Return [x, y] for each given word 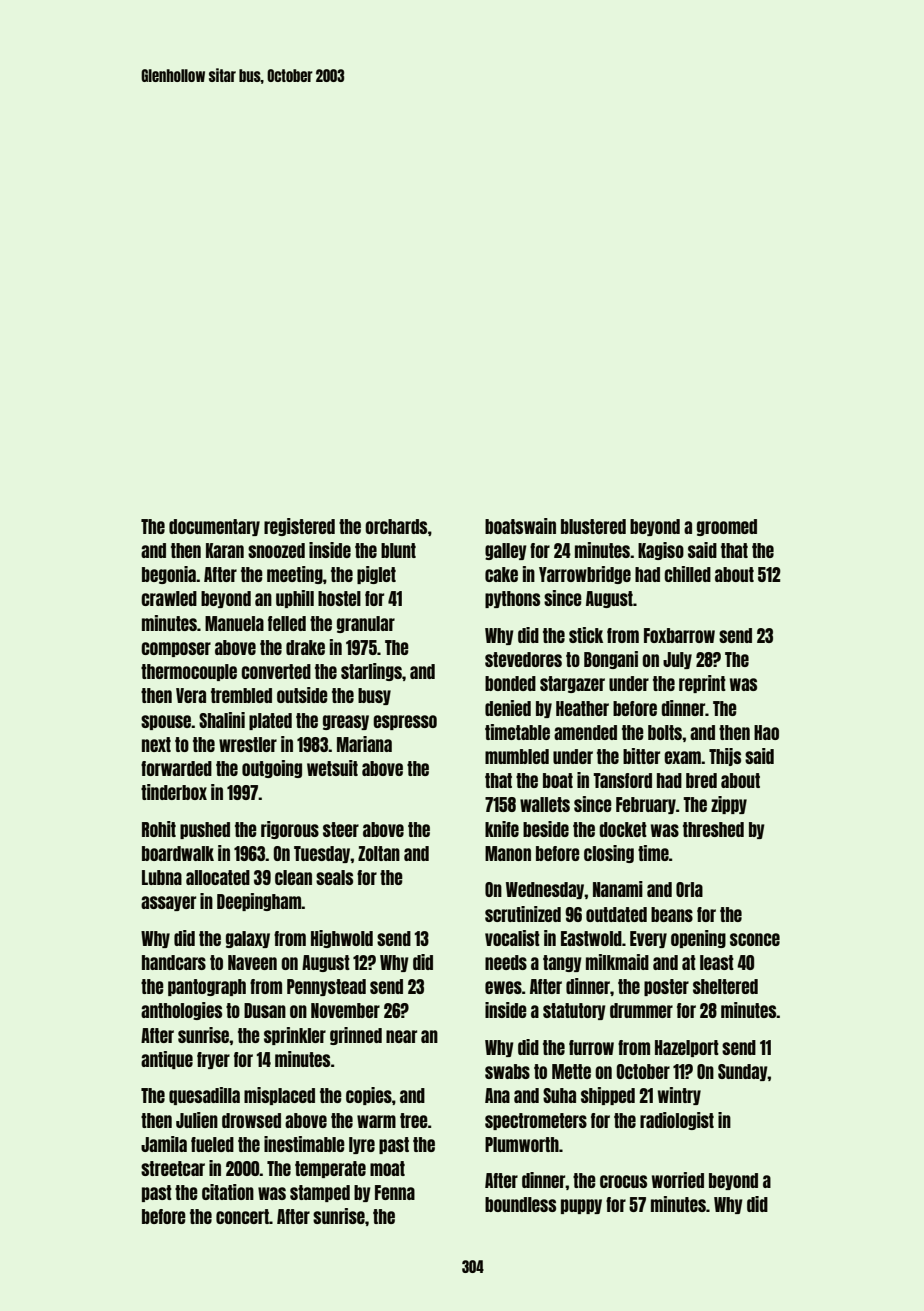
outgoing [272, 769]
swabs [507, 1071]
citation [228, 1192]
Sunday [743, 1072]
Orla [689, 889]
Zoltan [379, 853]
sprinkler [295, 1036]
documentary [214, 527]
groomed [727, 527]
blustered [593, 526]
